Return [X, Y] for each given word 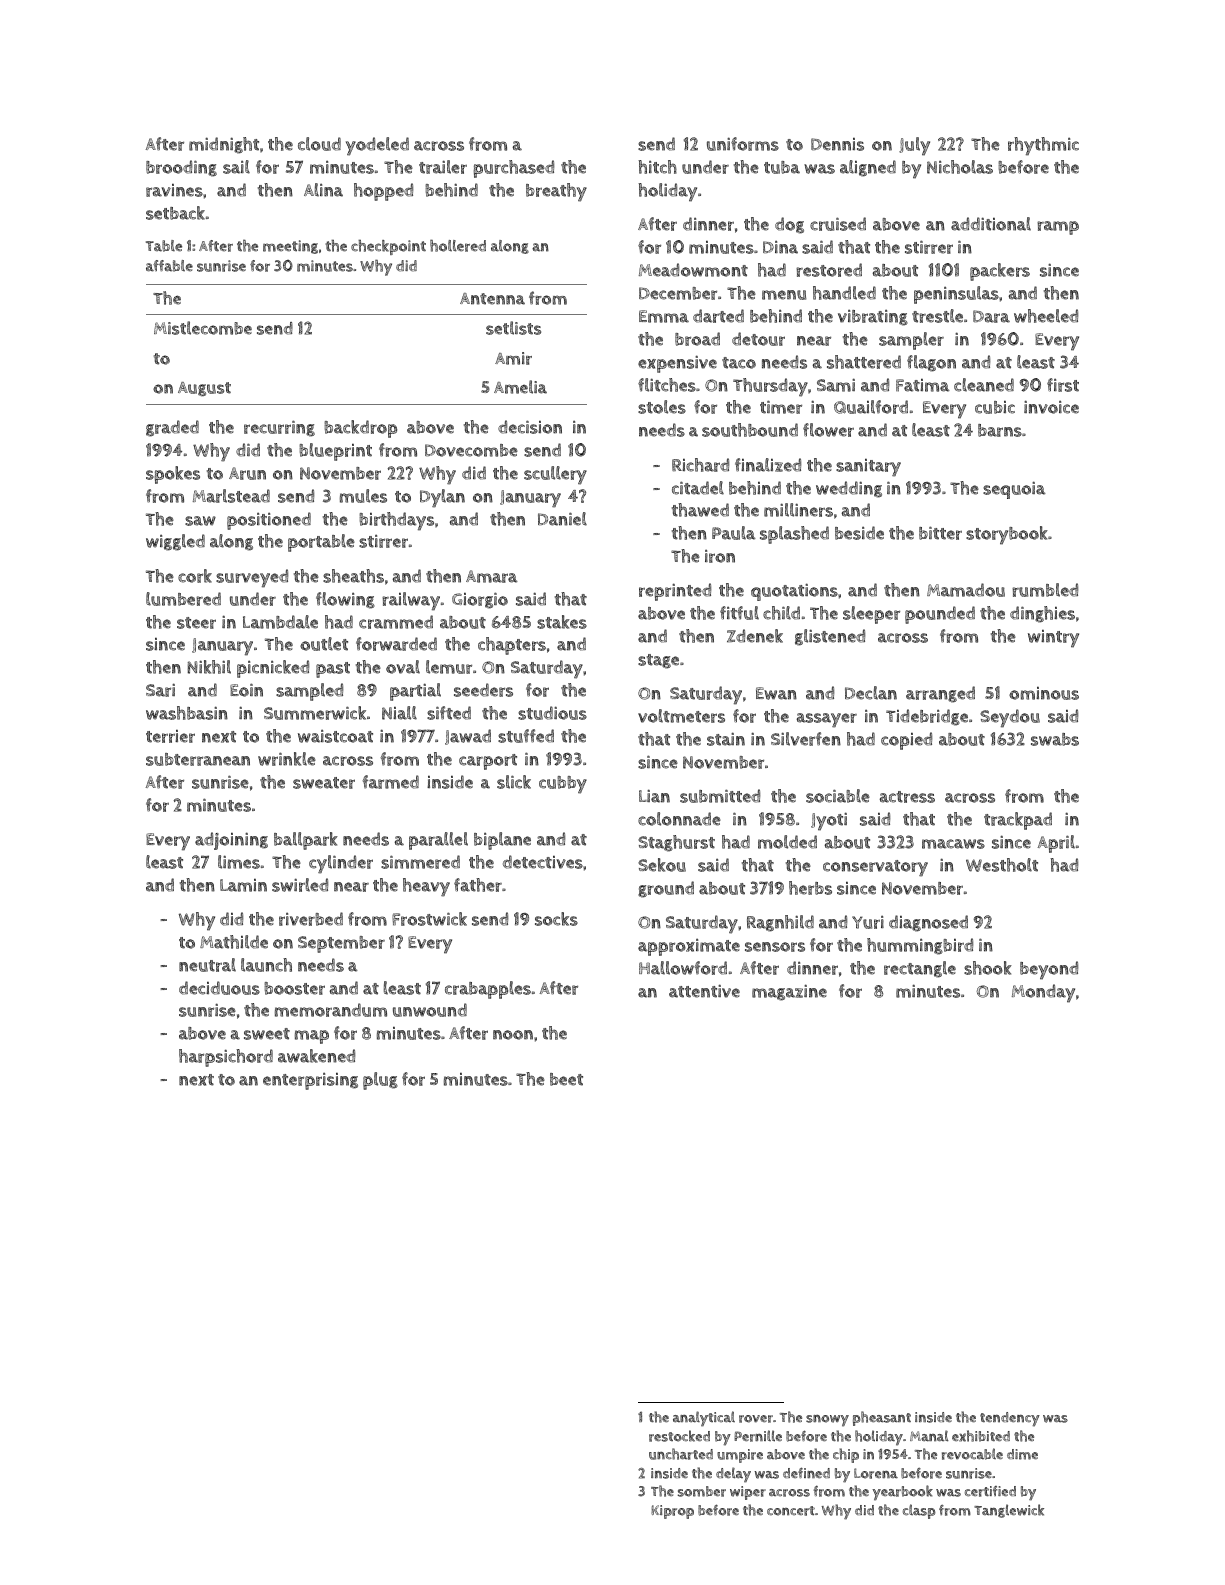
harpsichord [226, 1058]
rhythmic [1043, 146]
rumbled [1045, 590]
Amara [492, 576]
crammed [396, 622]
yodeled [377, 146]
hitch [657, 167]
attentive [704, 991]
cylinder [341, 864]
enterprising [310, 1081]
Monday [1043, 993]
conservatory [875, 868]
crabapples [488, 990]
